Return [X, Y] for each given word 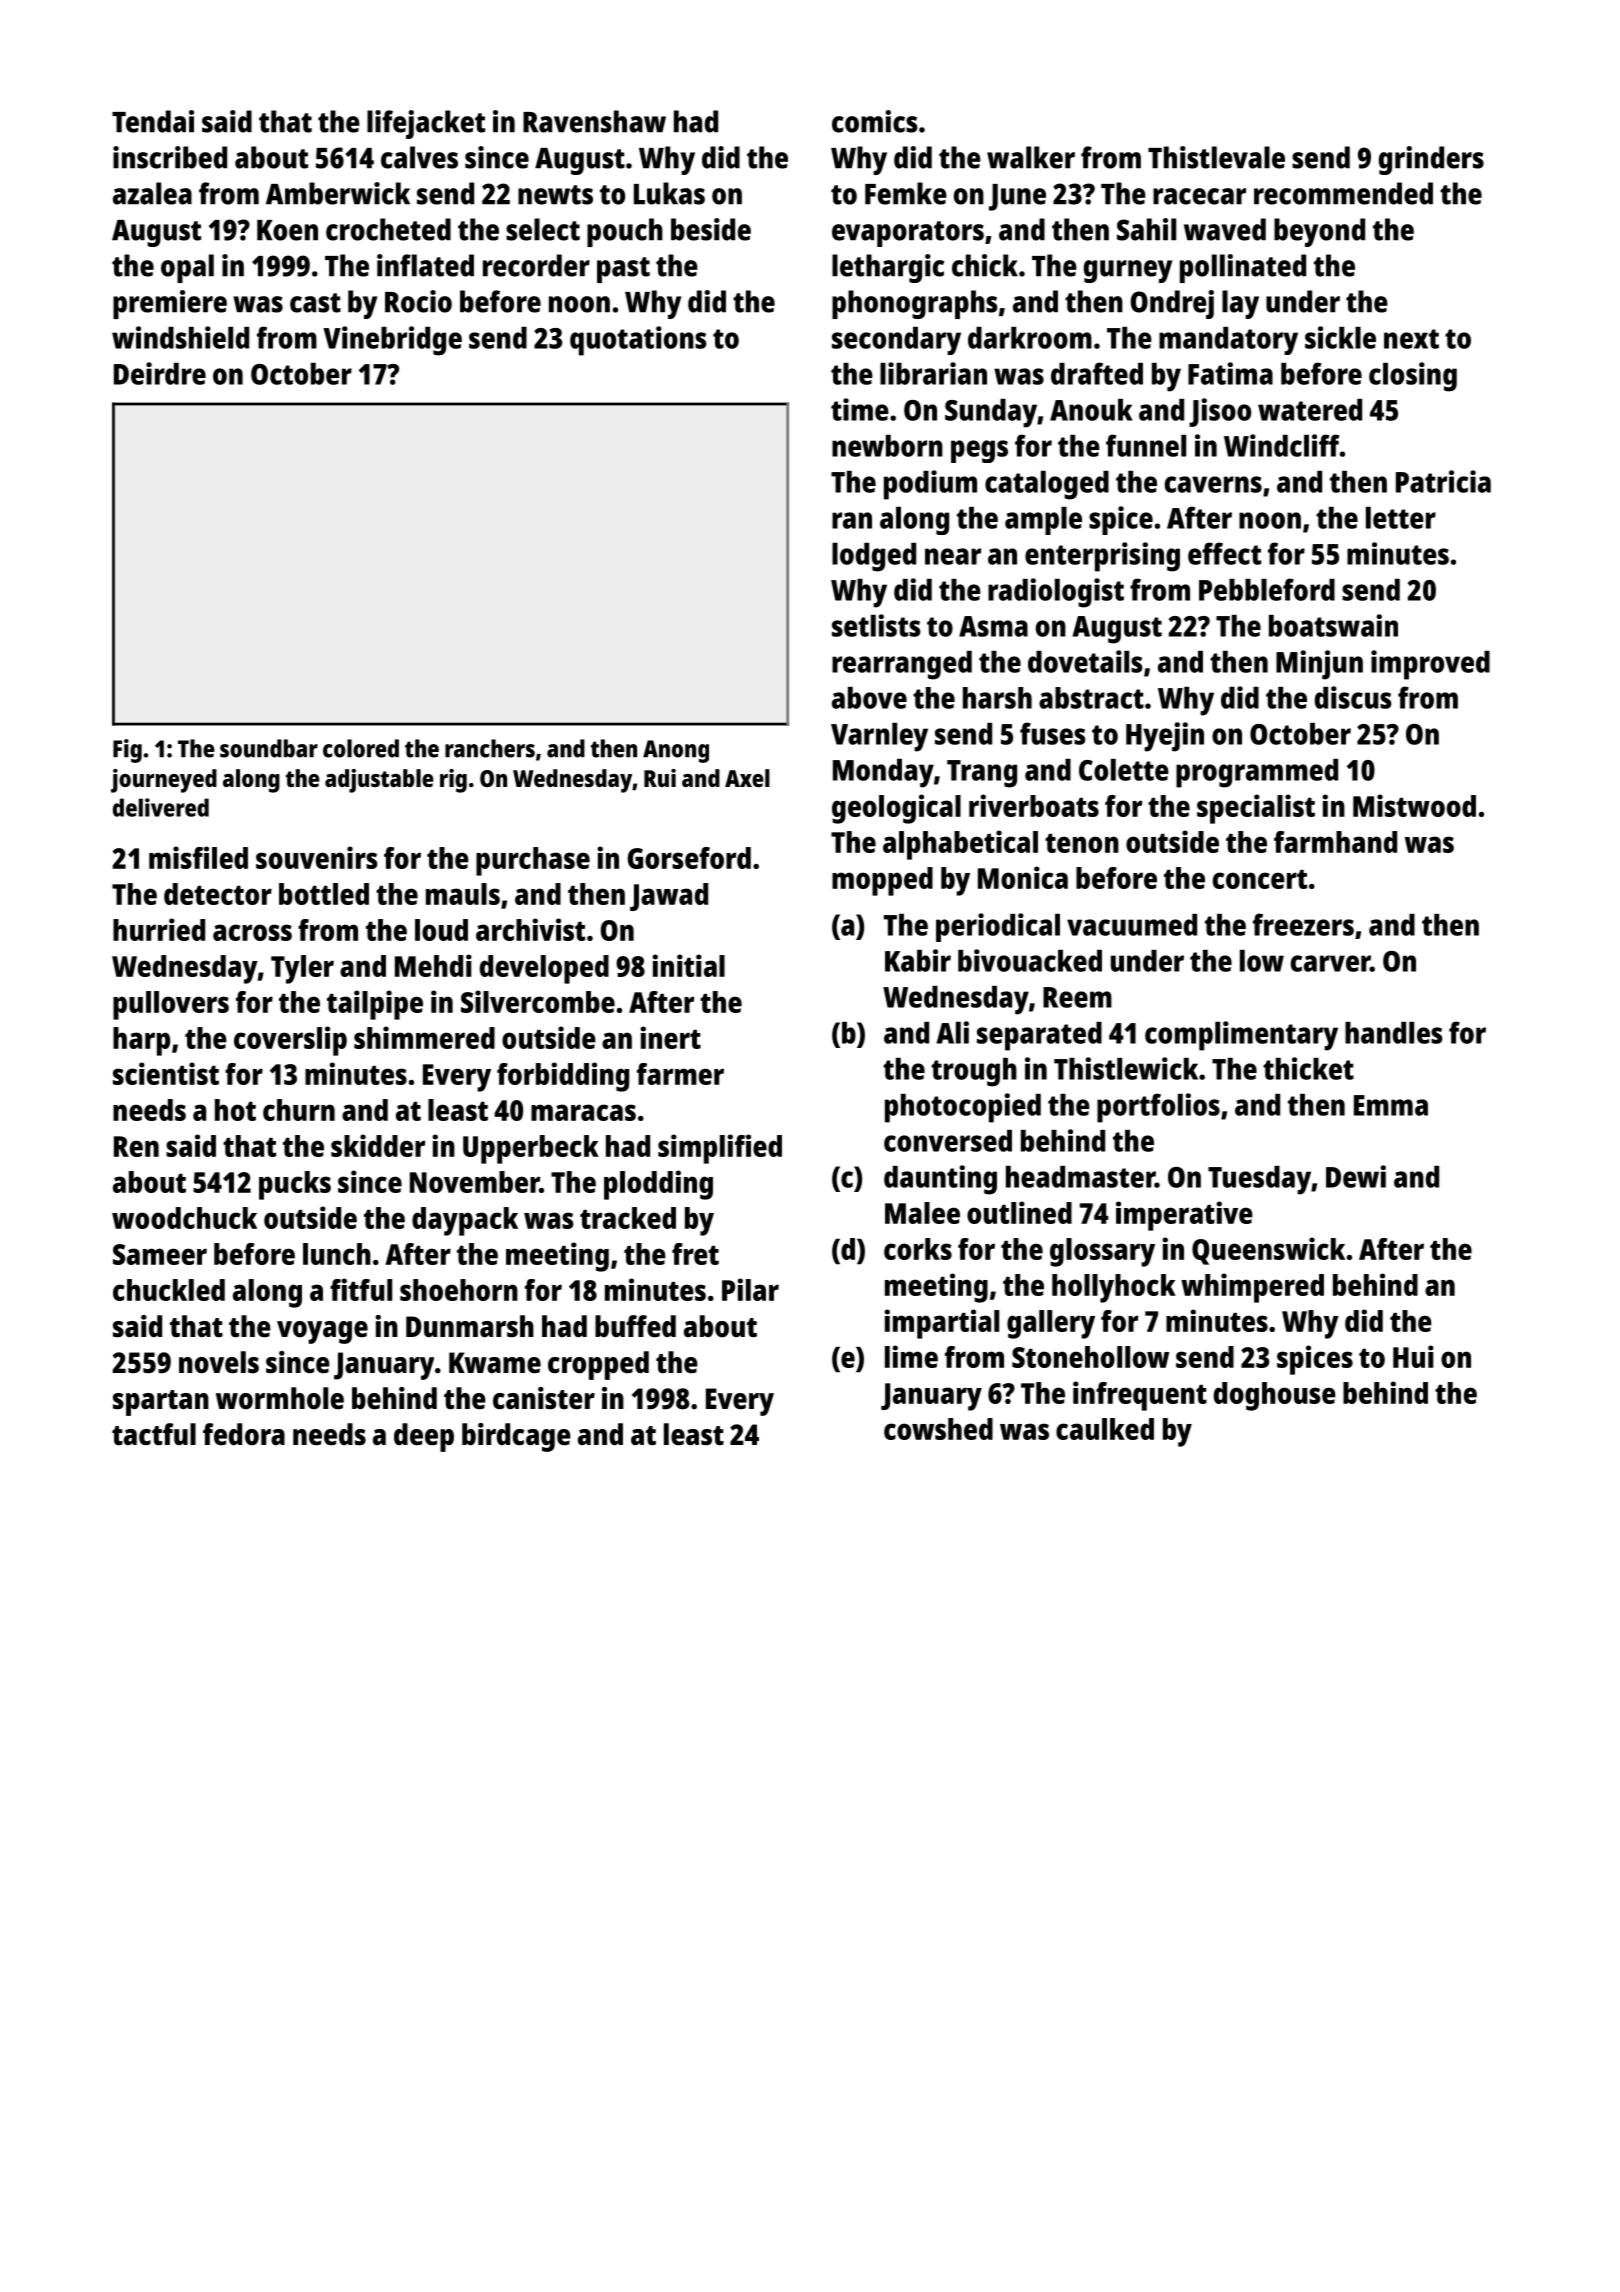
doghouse [1275, 1396]
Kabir [918, 960]
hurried [159, 929]
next [1411, 339]
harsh [997, 698]
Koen [287, 230]
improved [1430, 665]
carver [1330, 963]
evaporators [908, 234]
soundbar [269, 748]
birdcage [516, 1437]
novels [219, 1362]
